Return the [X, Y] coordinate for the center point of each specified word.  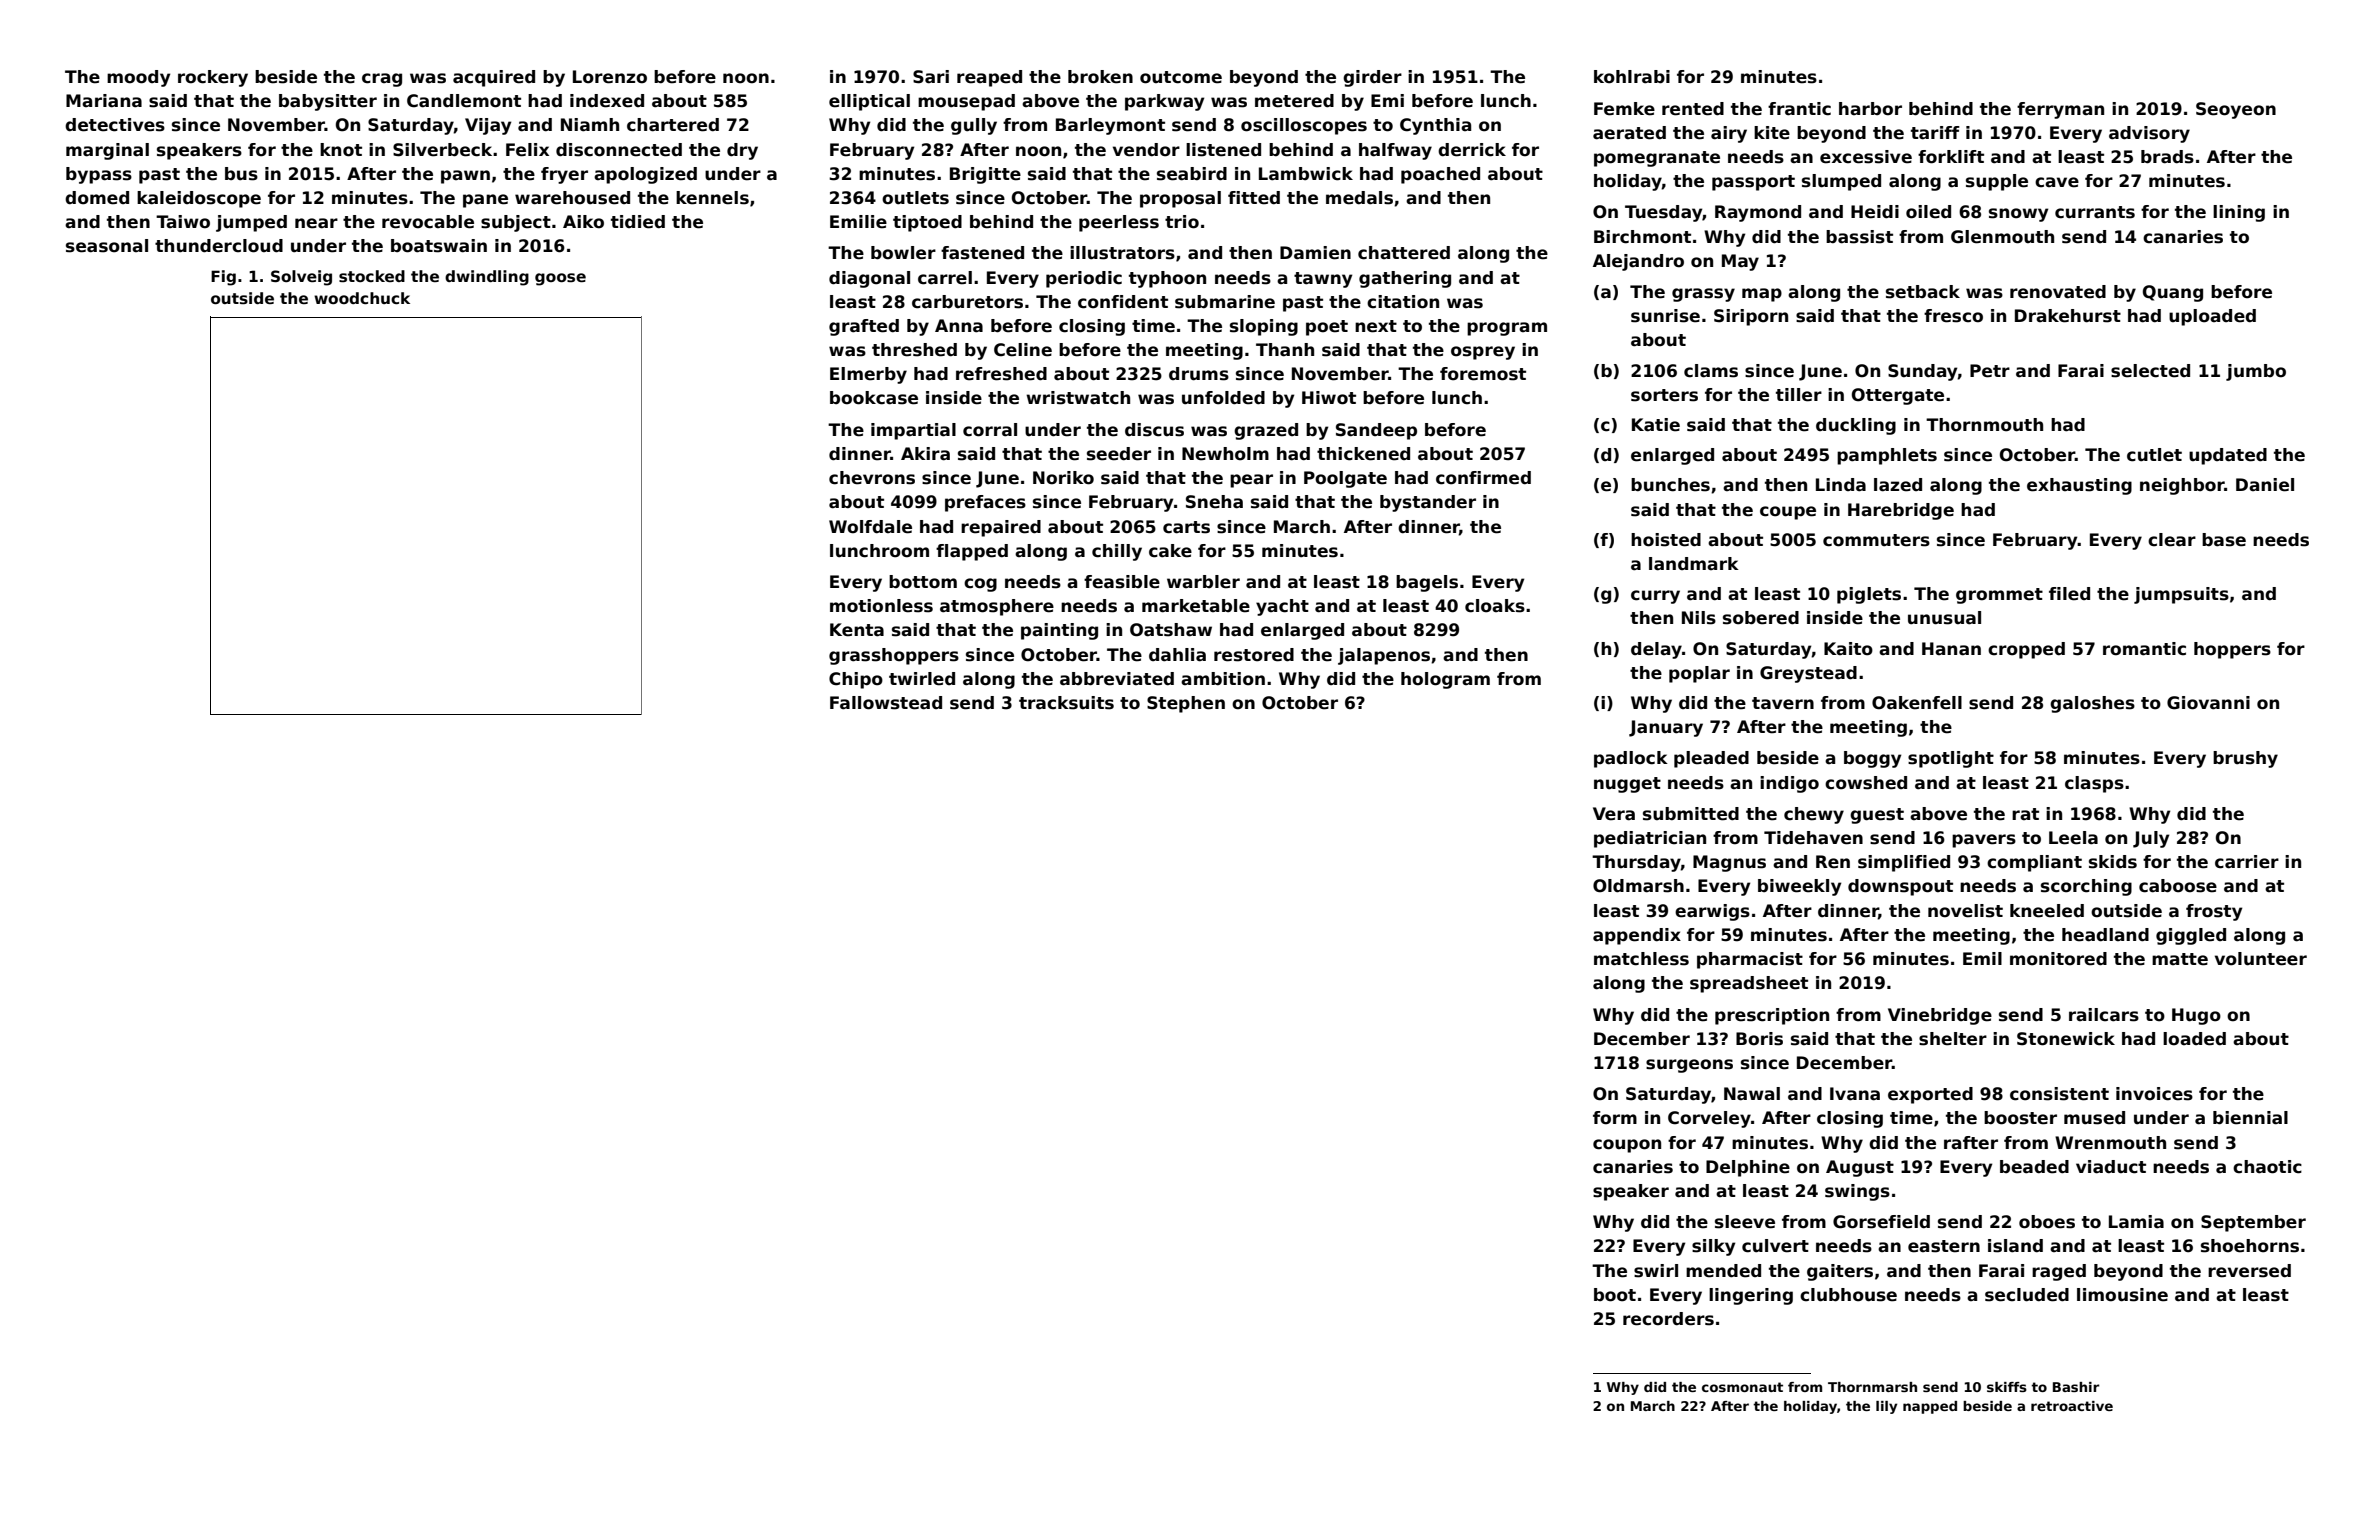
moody [138, 78]
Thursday [1636, 863]
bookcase [874, 398]
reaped [989, 78]
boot [1615, 1295]
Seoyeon [2236, 110]
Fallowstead [886, 703]
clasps [2094, 784]
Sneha [1214, 502]
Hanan [1951, 649]
